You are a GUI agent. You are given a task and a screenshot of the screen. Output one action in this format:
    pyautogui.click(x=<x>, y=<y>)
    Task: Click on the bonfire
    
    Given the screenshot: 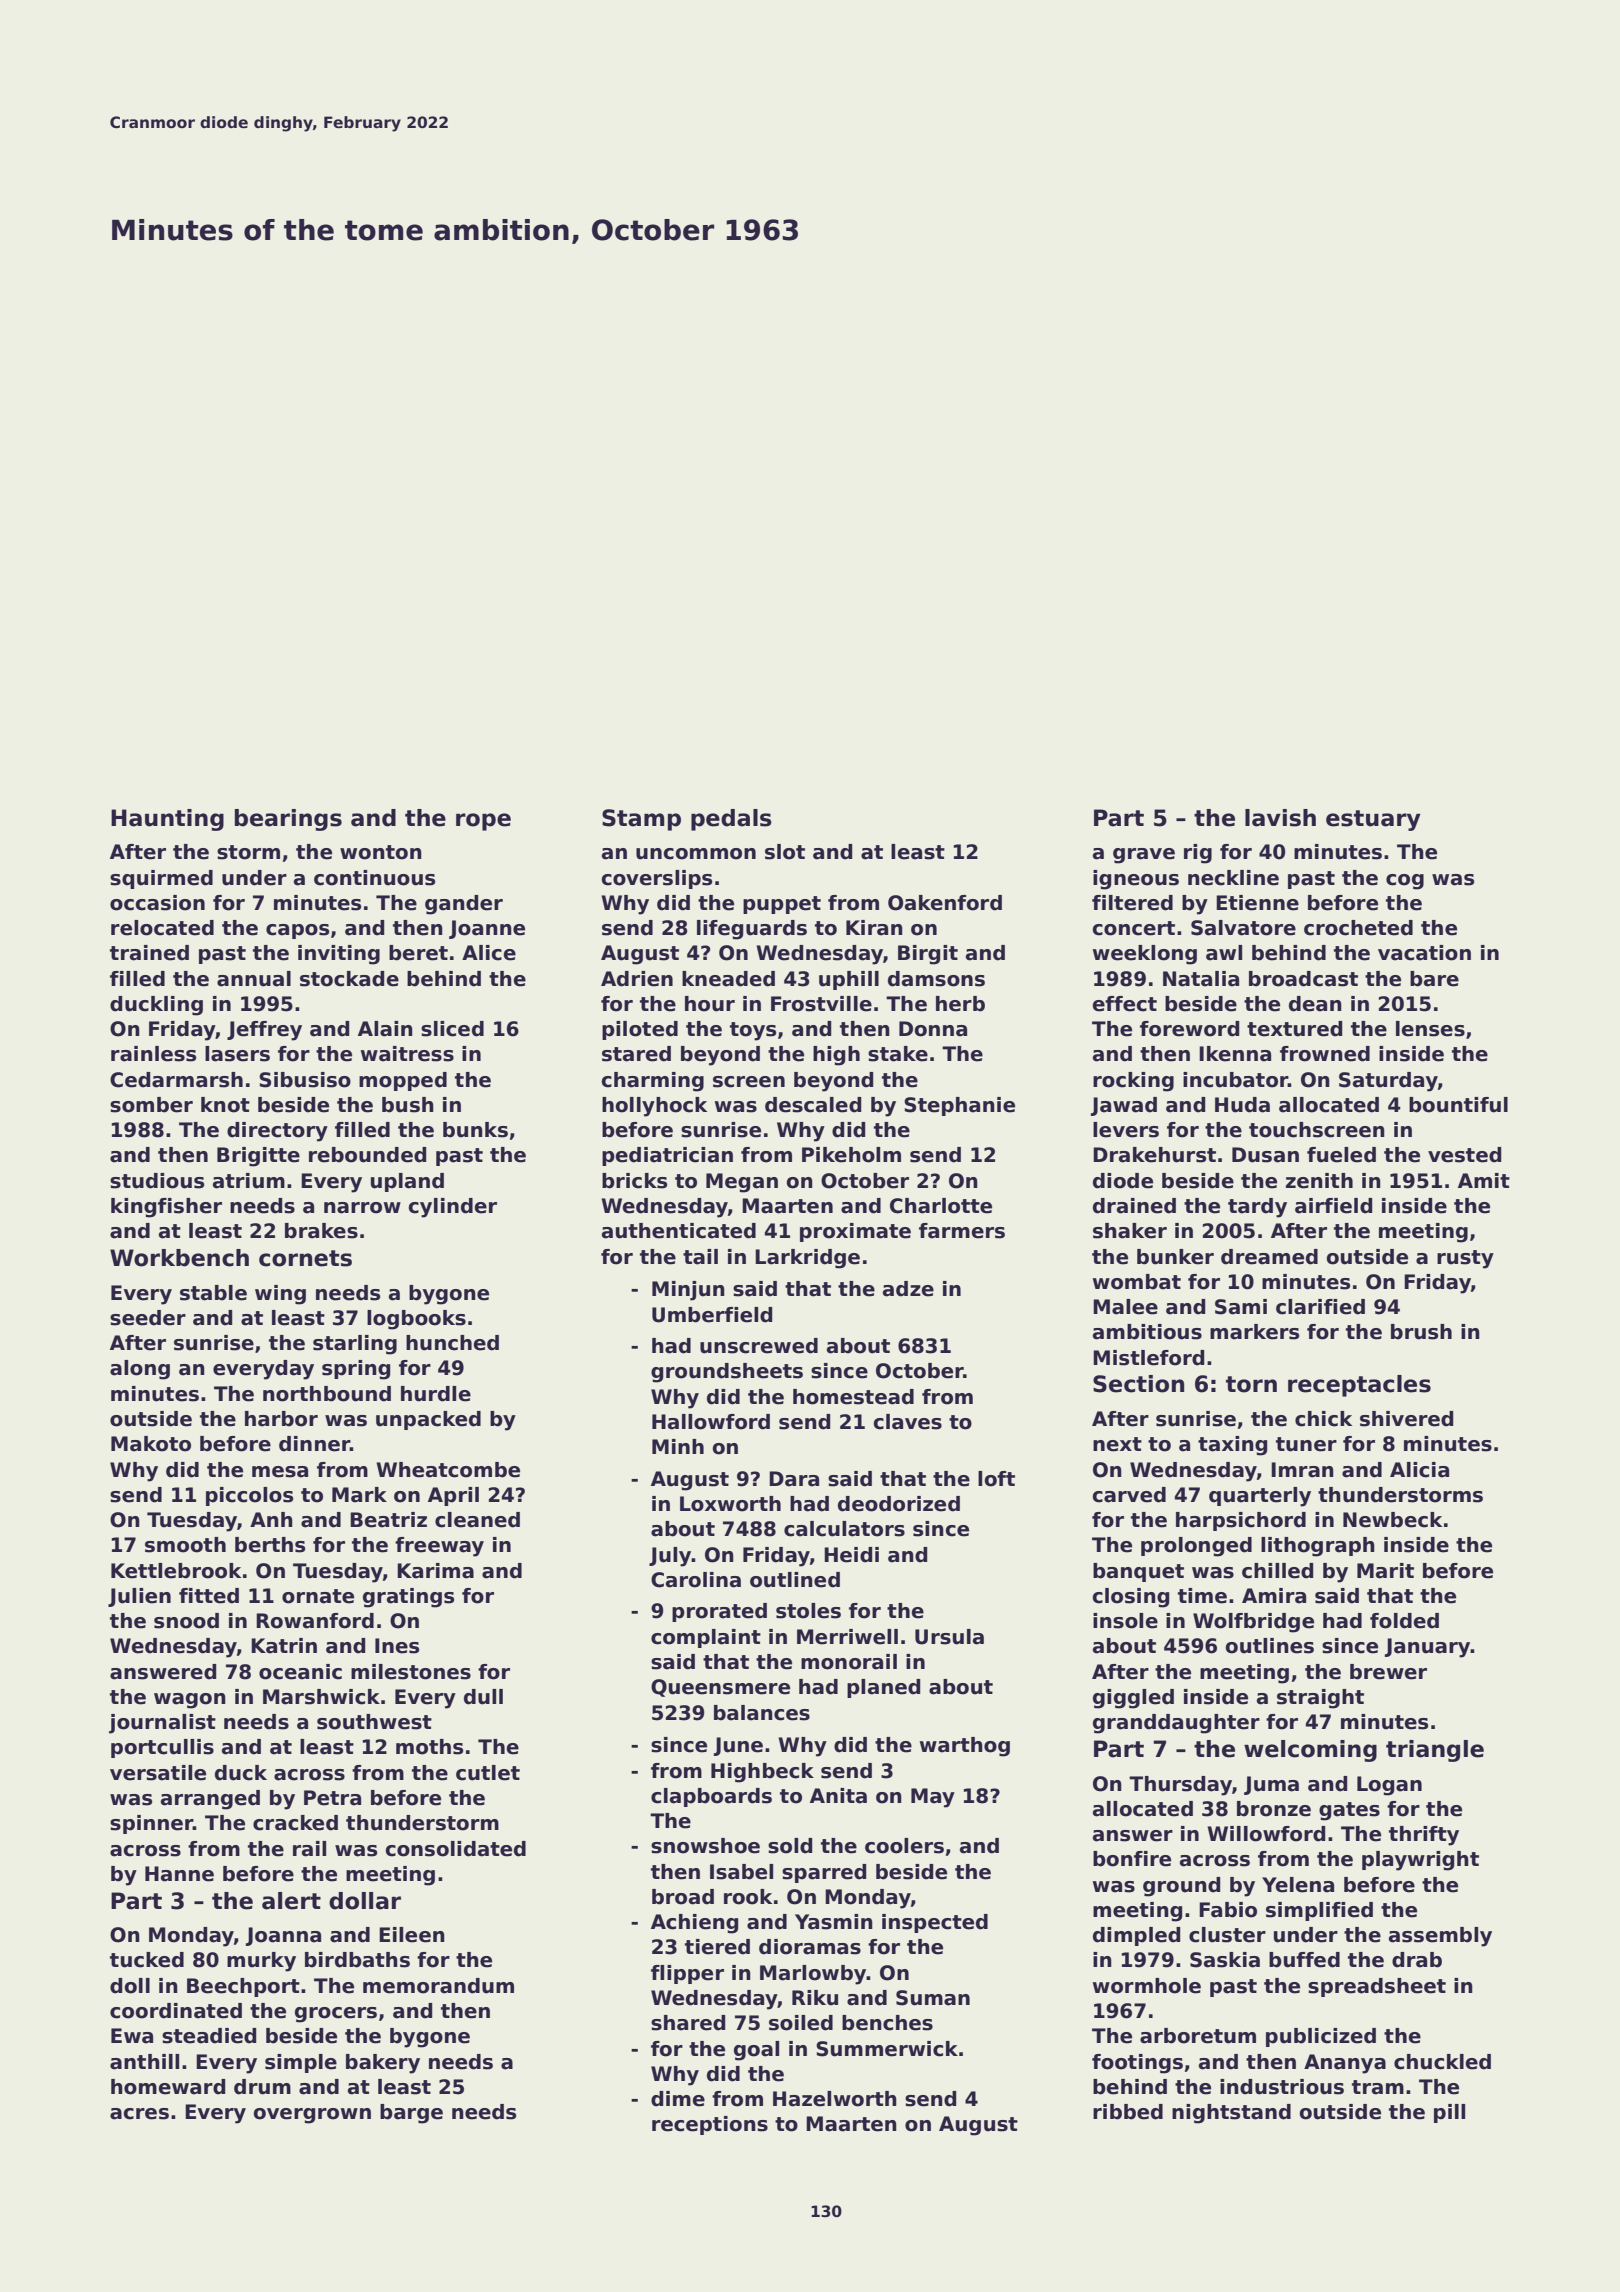 What is the action you would take?
    pyautogui.click(x=1132, y=1859)
